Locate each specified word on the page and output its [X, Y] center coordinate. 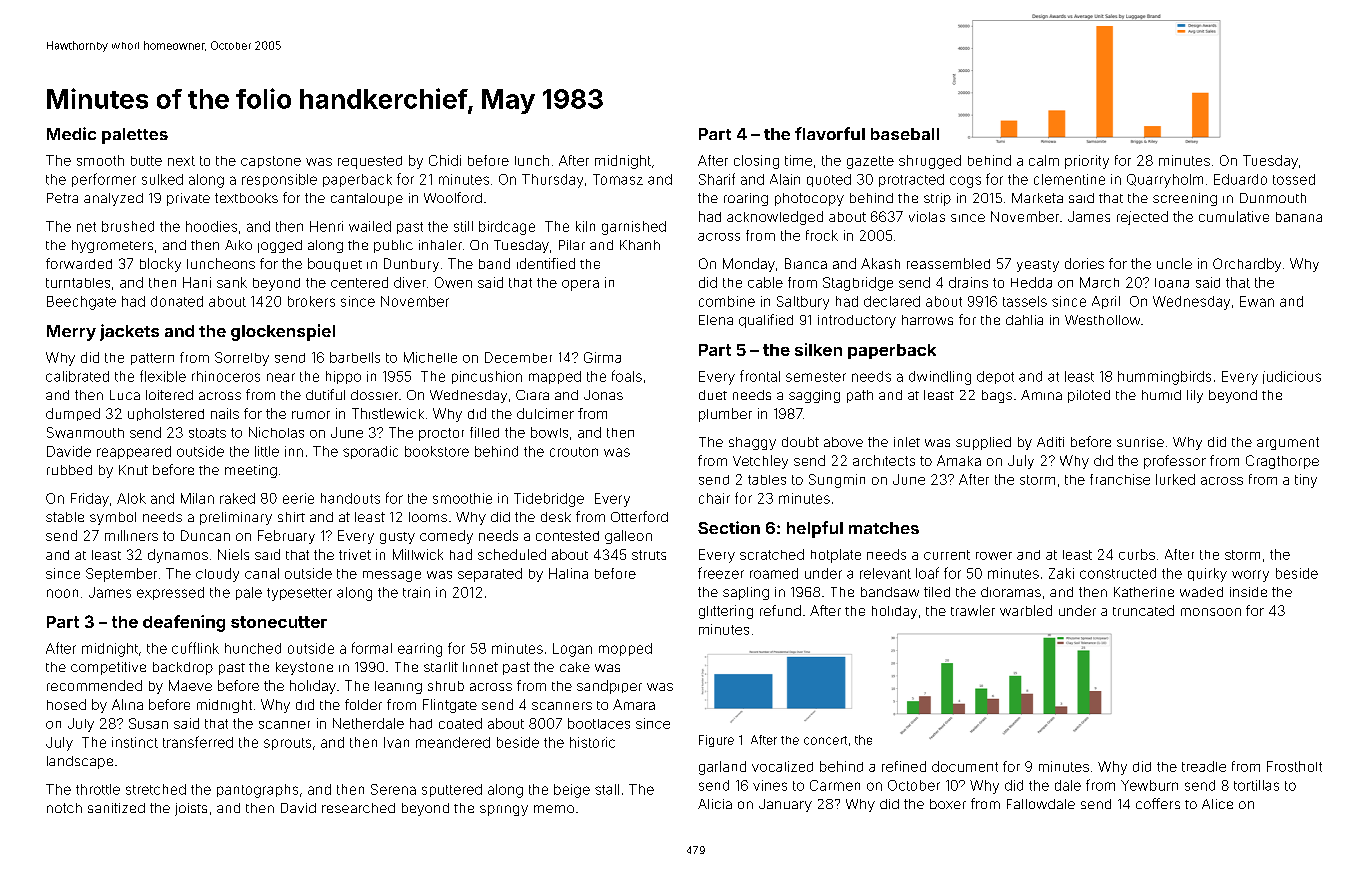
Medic [71, 133]
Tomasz [618, 179]
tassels [1025, 301]
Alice [1217, 804]
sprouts [287, 744]
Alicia [715, 804]
